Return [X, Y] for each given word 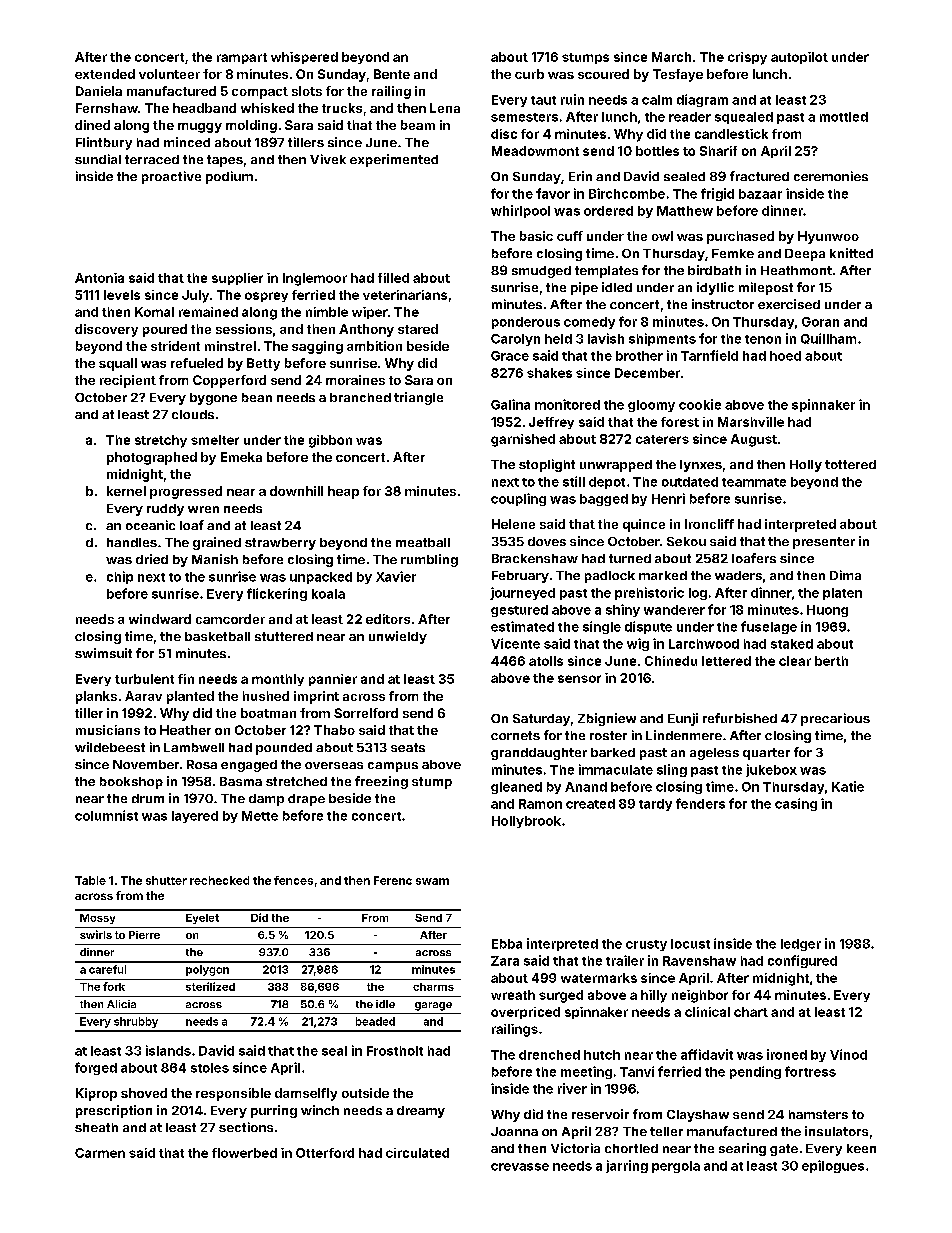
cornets [515, 735]
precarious [835, 719]
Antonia [99, 278]
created [590, 804]
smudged [541, 272]
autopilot [799, 58]
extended [105, 74]
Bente [392, 74]
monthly [278, 680]
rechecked [219, 880]
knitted [851, 253]
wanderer [674, 610]
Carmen [100, 1153]
